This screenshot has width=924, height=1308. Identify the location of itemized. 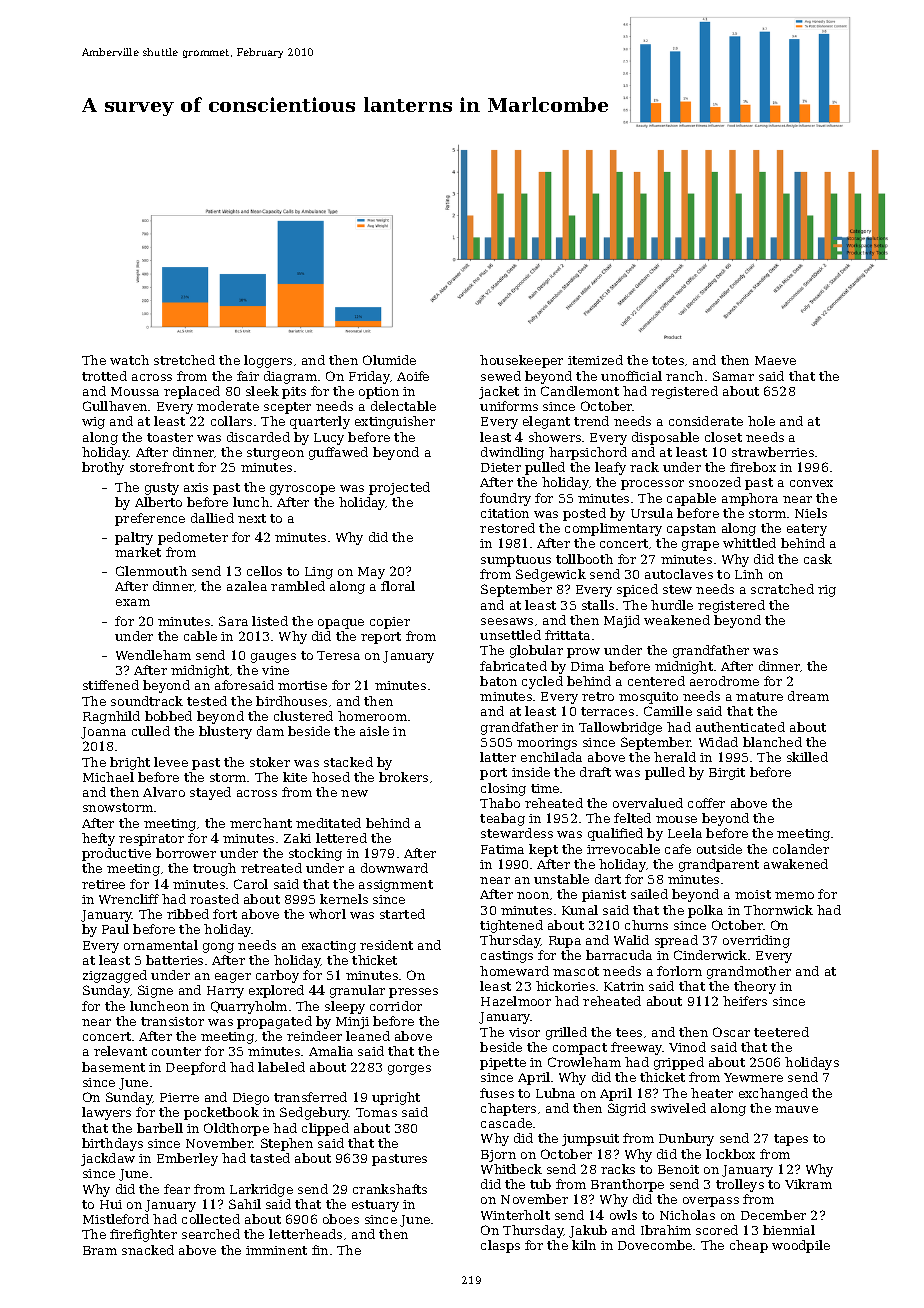
(595, 360).
